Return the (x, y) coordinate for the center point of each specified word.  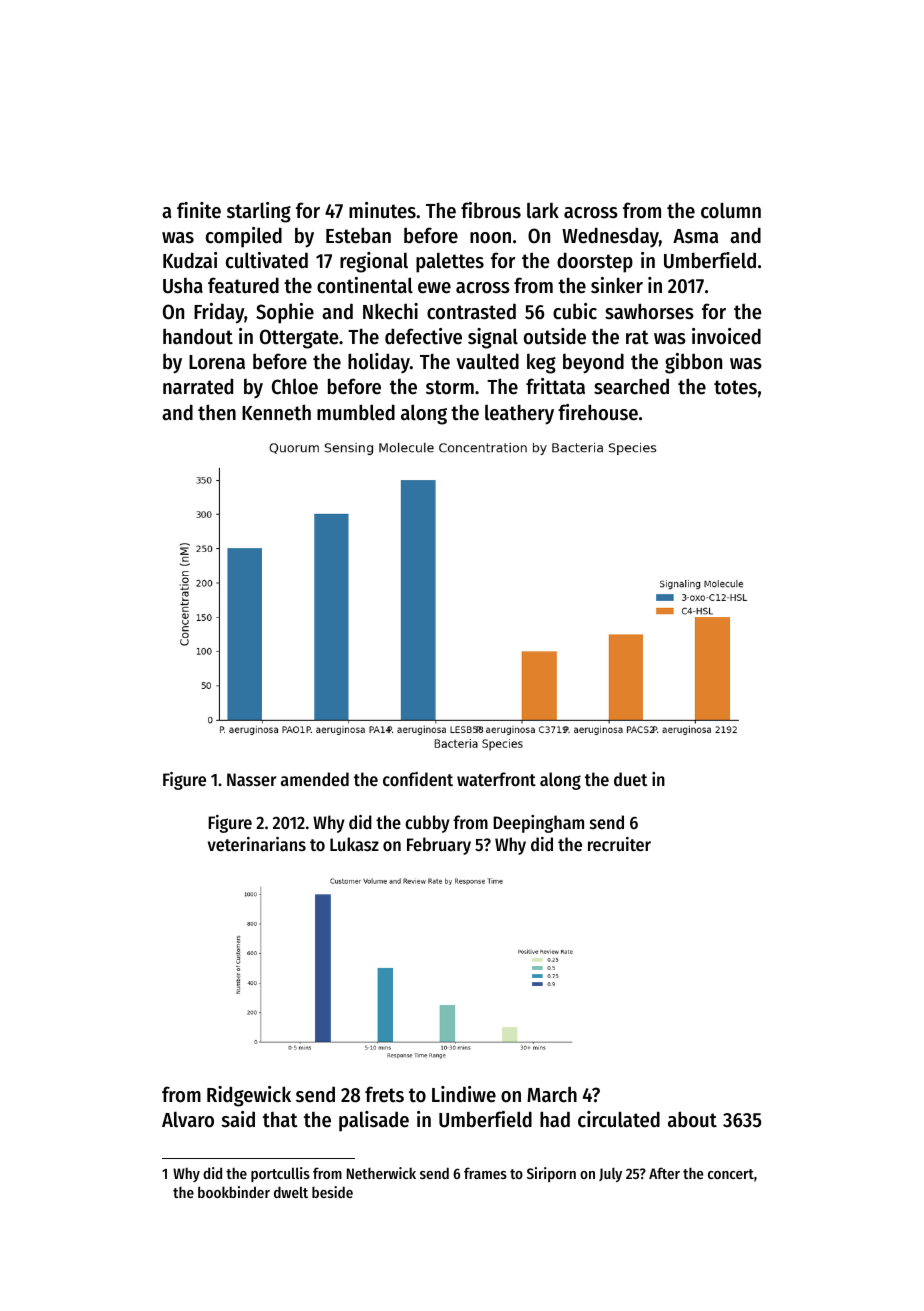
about (692, 1119)
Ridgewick (249, 1096)
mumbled (356, 412)
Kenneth (276, 412)
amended (315, 779)
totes (735, 387)
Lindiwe (464, 1094)
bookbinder (234, 1192)
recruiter (619, 844)
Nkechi (390, 311)
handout (198, 336)
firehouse (598, 412)
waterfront (496, 779)
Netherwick (381, 1173)
